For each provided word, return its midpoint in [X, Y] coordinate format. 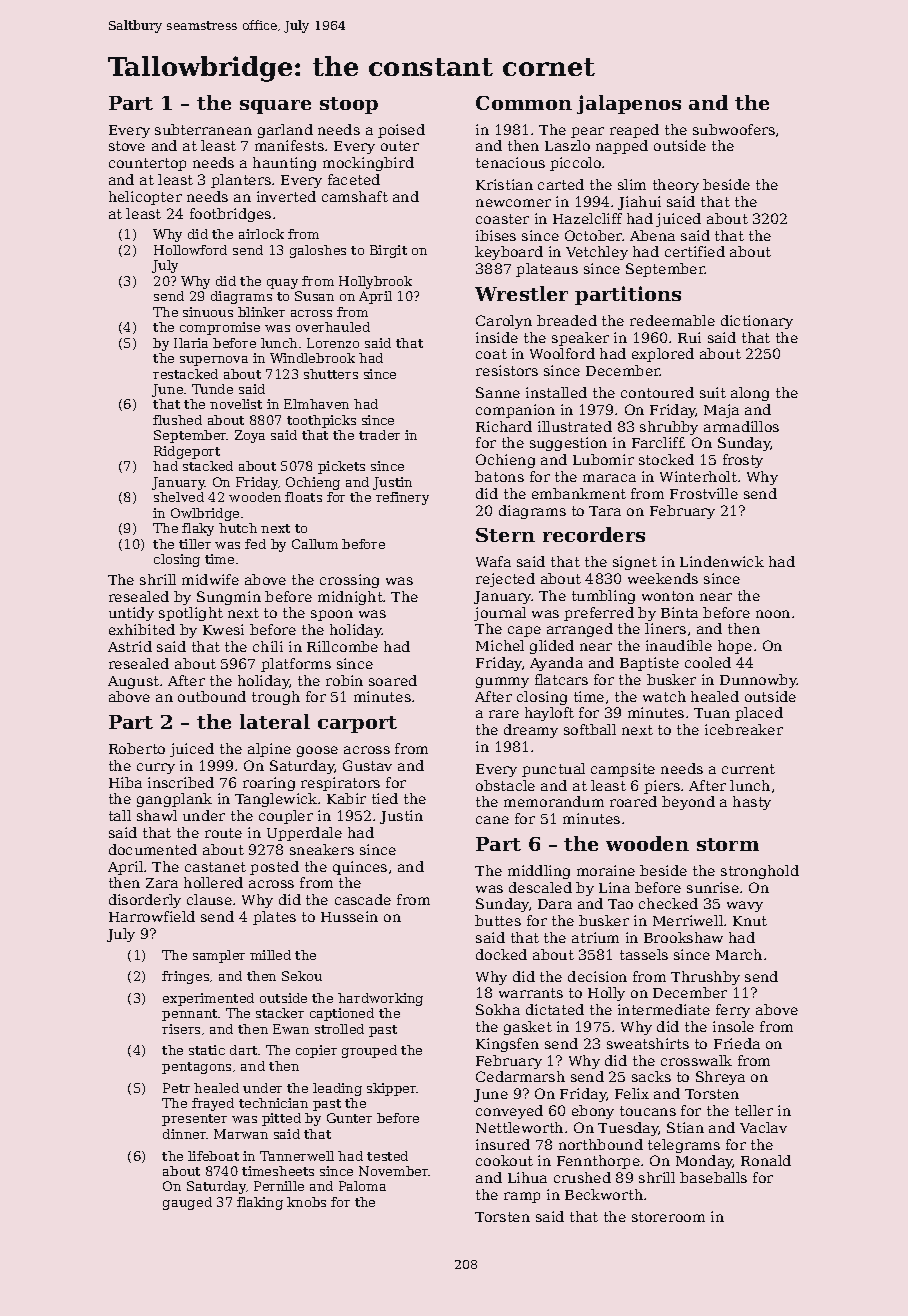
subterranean [203, 129]
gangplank [174, 800]
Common [524, 103]
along [750, 394]
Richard [504, 426]
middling [539, 872]
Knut [750, 921]
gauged [187, 1203]
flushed [177, 420]
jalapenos [629, 104]
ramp [522, 1197]
